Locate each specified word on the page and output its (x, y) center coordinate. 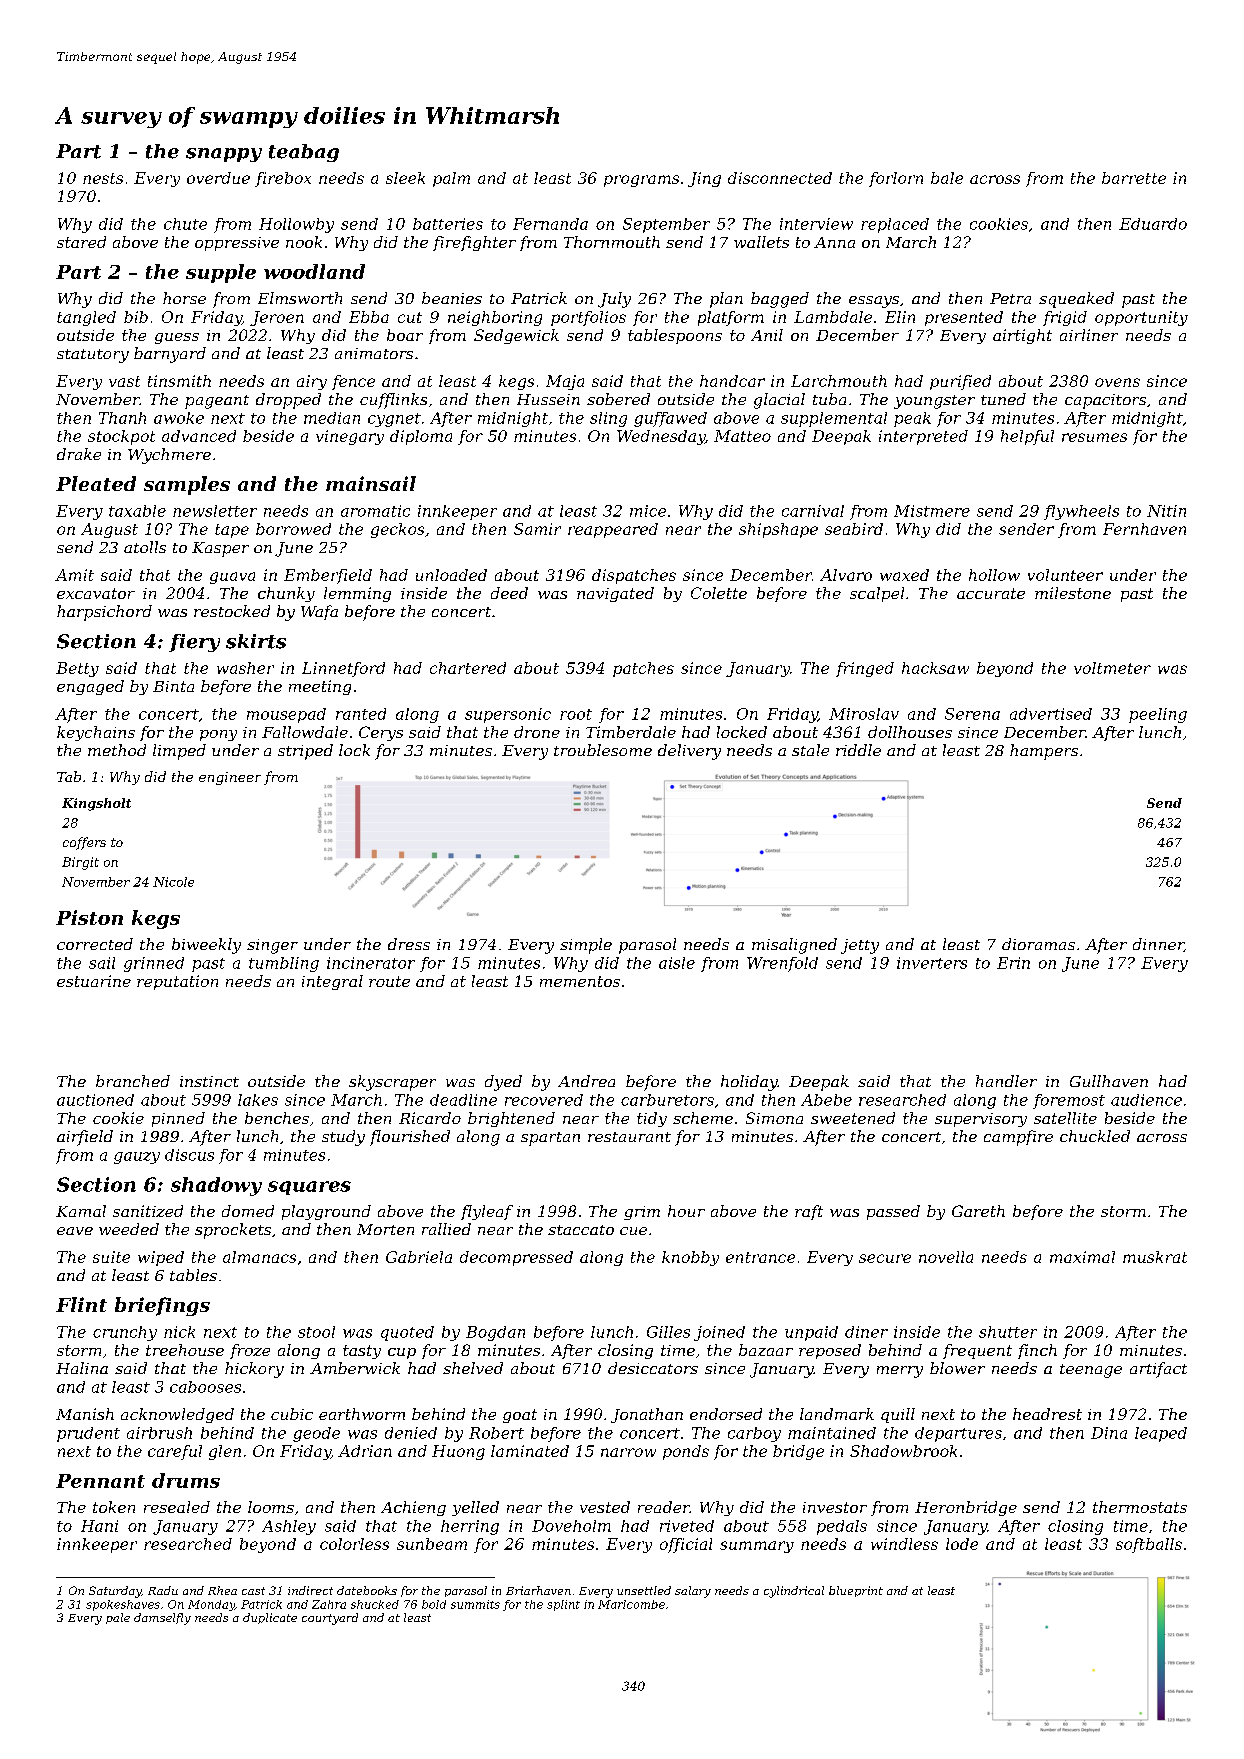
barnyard (170, 355)
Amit (74, 575)
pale (118, 1618)
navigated (615, 594)
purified (960, 382)
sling (608, 419)
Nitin (1166, 511)
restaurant (629, 1137)
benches (277, 1118)
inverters (932, 963)
